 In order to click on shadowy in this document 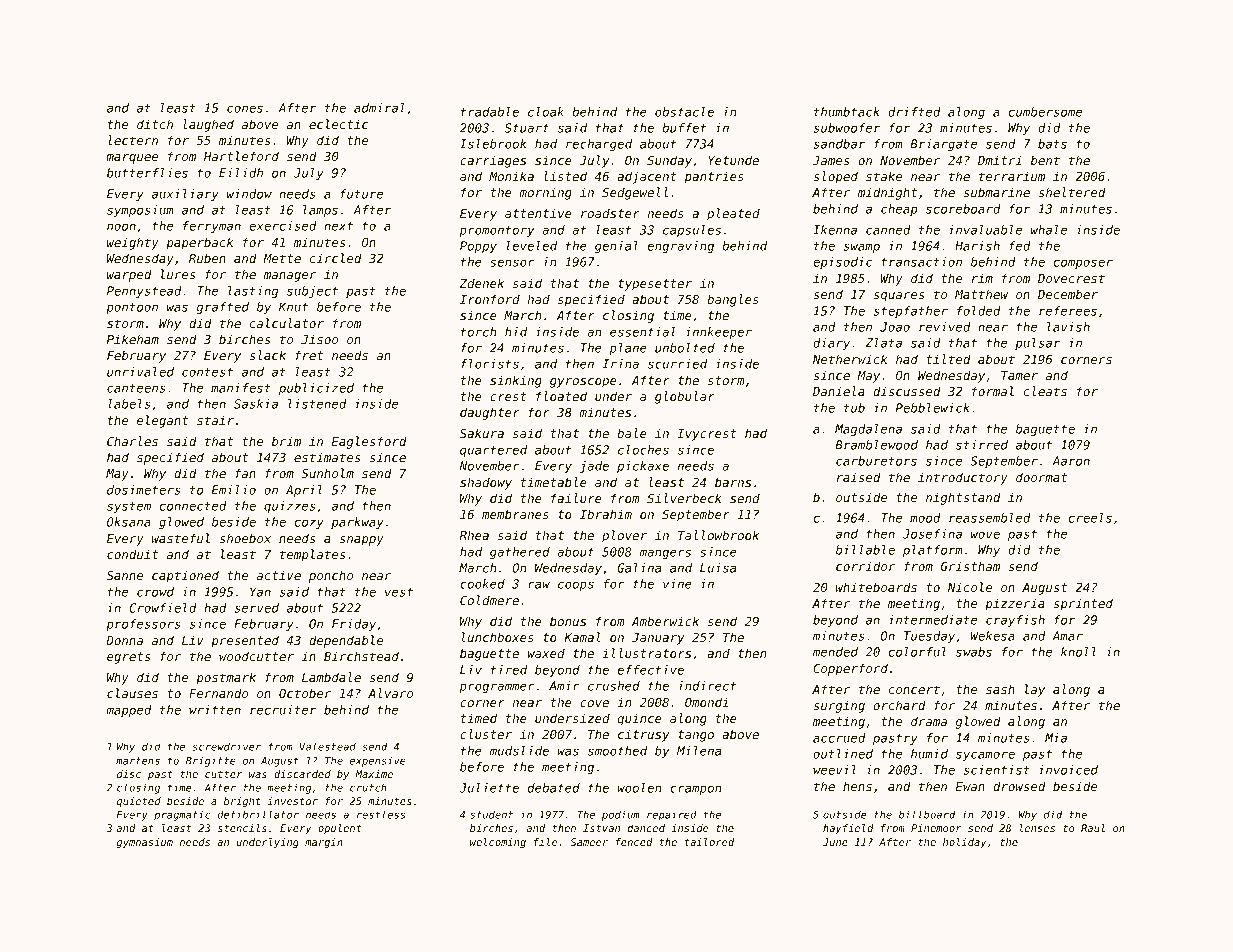, I will do `click(486, 483)`.
